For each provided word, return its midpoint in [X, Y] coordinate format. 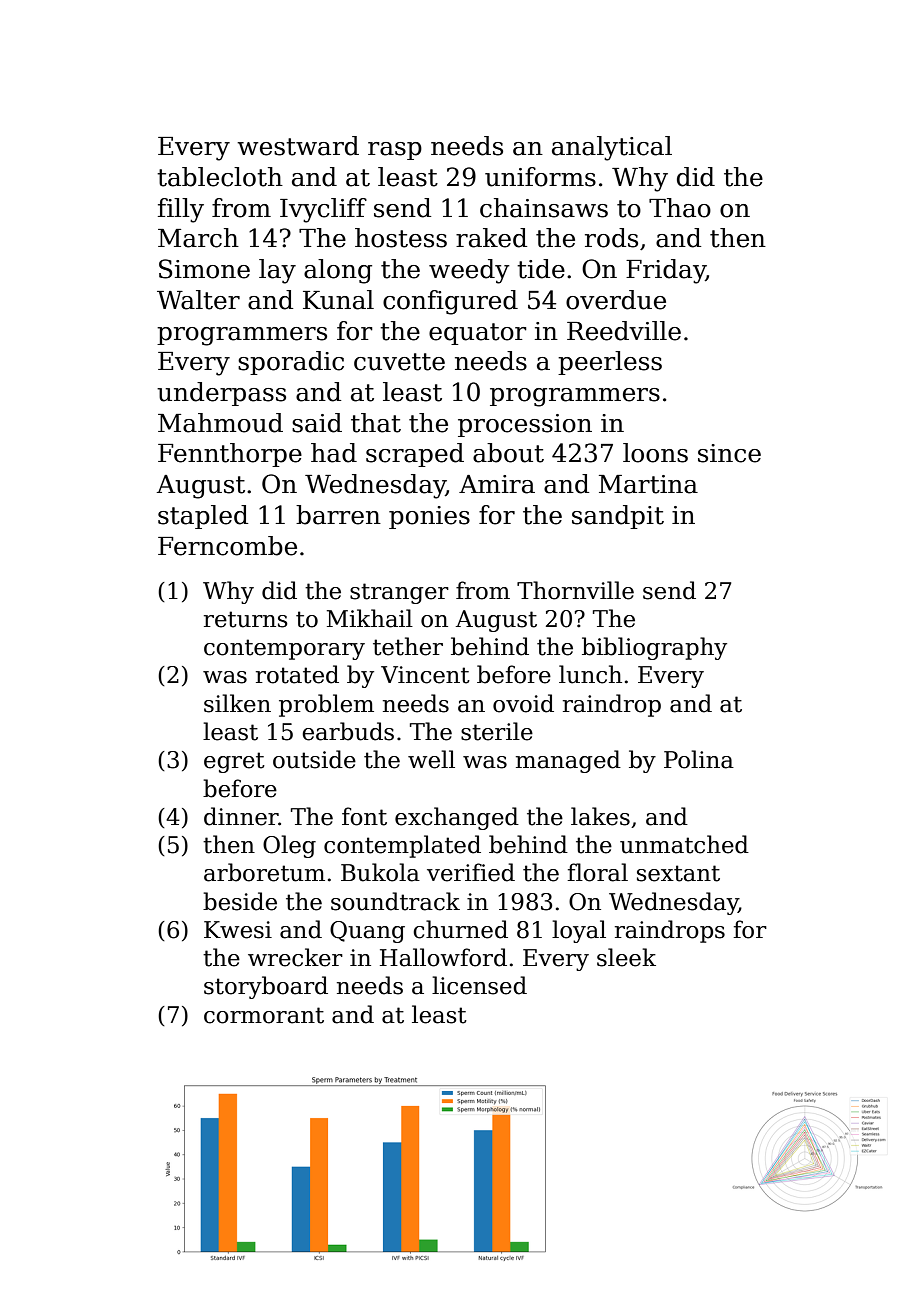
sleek [626, 957]
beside [240, 901]
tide [541, 269]
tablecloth [220, 177]
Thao [680, 208]
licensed [479, 985]
